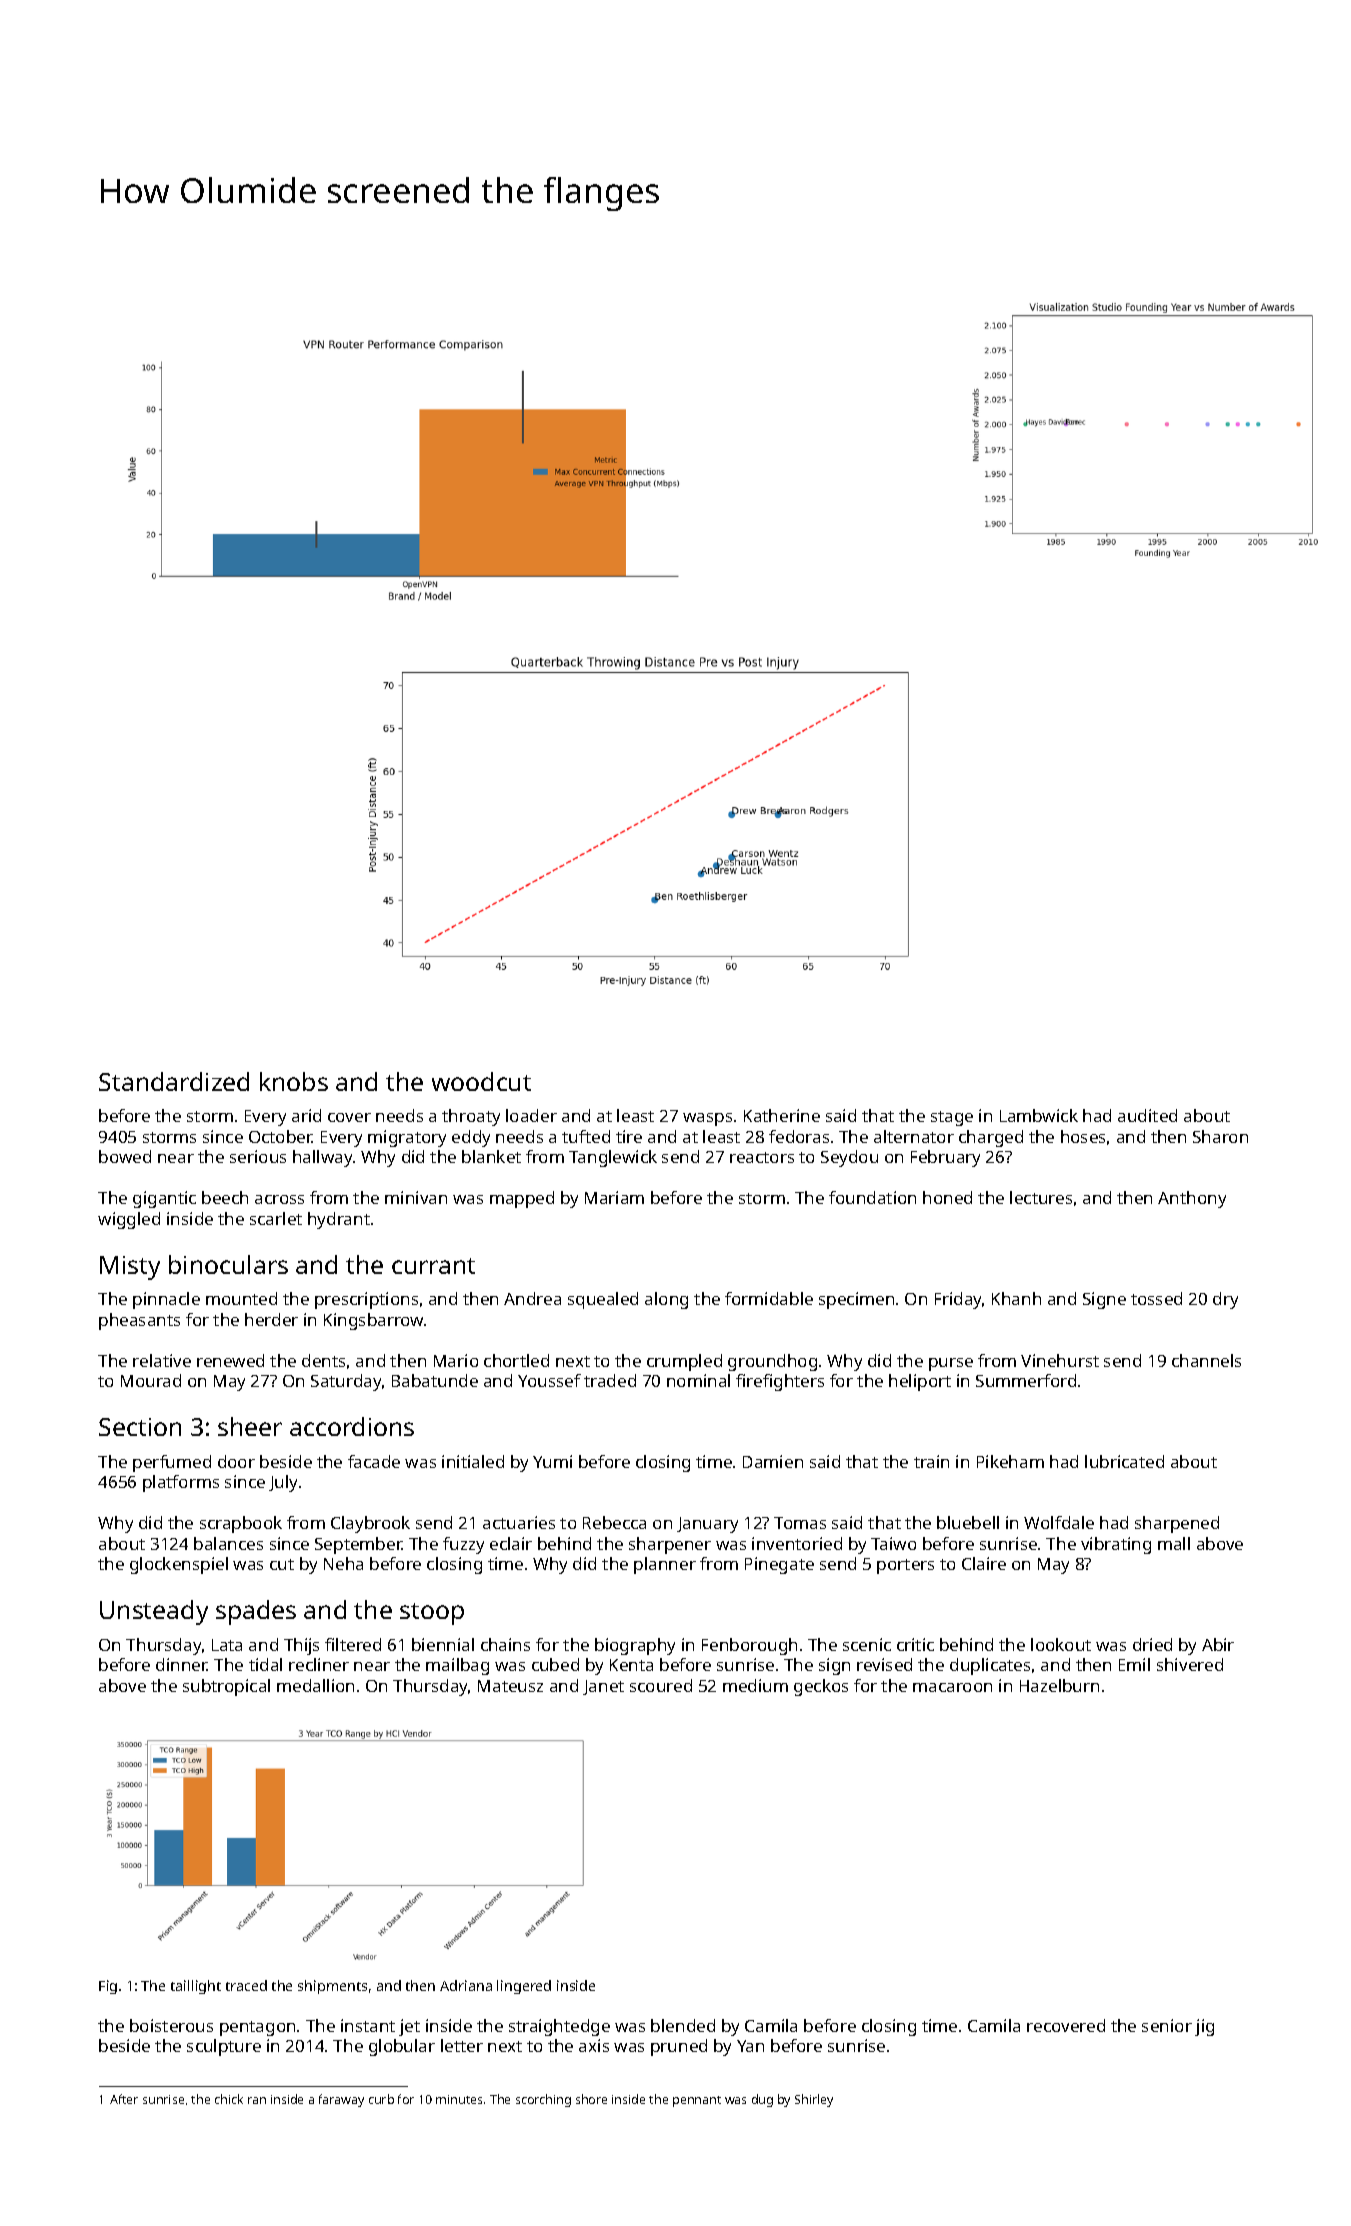 This page has width=1351, height=2226. I want to click on jig, so click(1204, 2027).
